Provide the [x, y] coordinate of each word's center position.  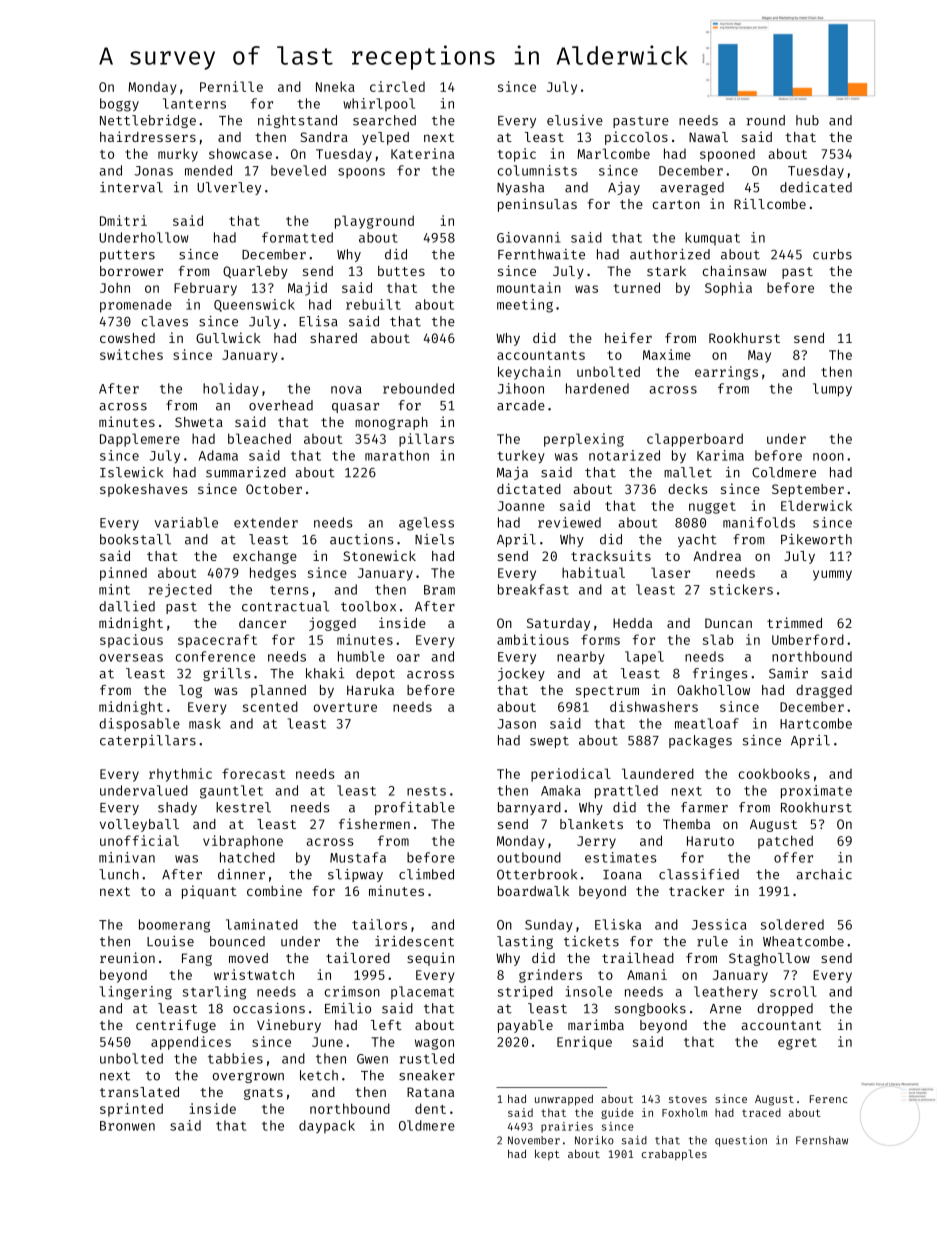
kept [547, 1154]
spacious [131, 641]
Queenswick [254, 305]
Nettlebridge [148, 121]
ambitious [533, 639]
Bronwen [127, 1126]
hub [807, 120]
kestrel [243, 807]
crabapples [674, 1155]
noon [828, 457]
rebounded [418, 388]
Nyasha [520, 188]
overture [345, 707]
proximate [816, 792]
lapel [644, 658]
